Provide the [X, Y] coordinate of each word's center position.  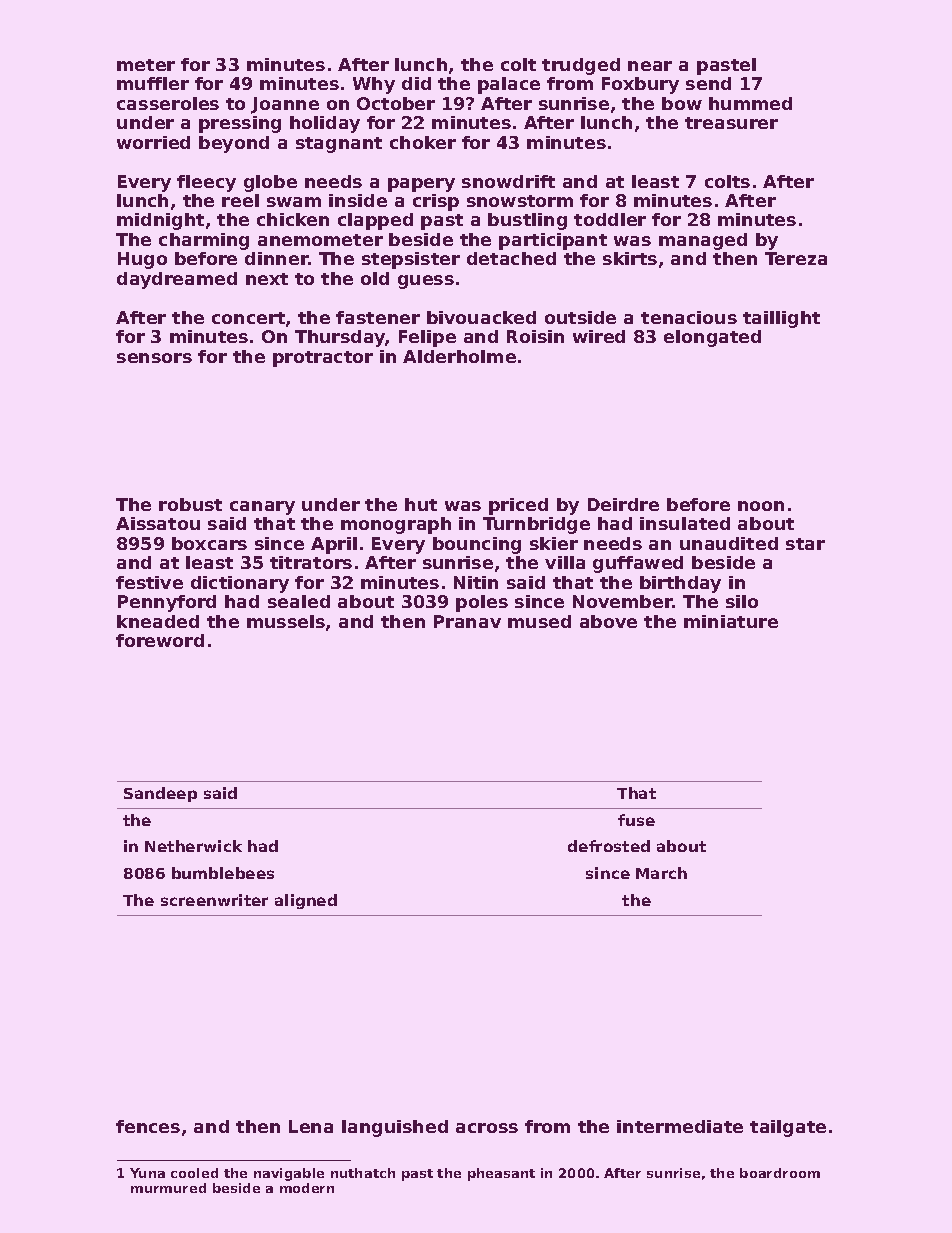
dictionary [240, 584]
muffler [153, 83]
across [487, 1128]
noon [761, 506]
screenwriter [214, 900]
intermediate [680, 1126]
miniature [731, 621]
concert [248, 318]
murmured [168, 1188]
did [416, 83]
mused [539, 621]
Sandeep [160, 794]
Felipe [427, 338]
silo [742, 601]
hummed [750, 103]
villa [565, 562]
